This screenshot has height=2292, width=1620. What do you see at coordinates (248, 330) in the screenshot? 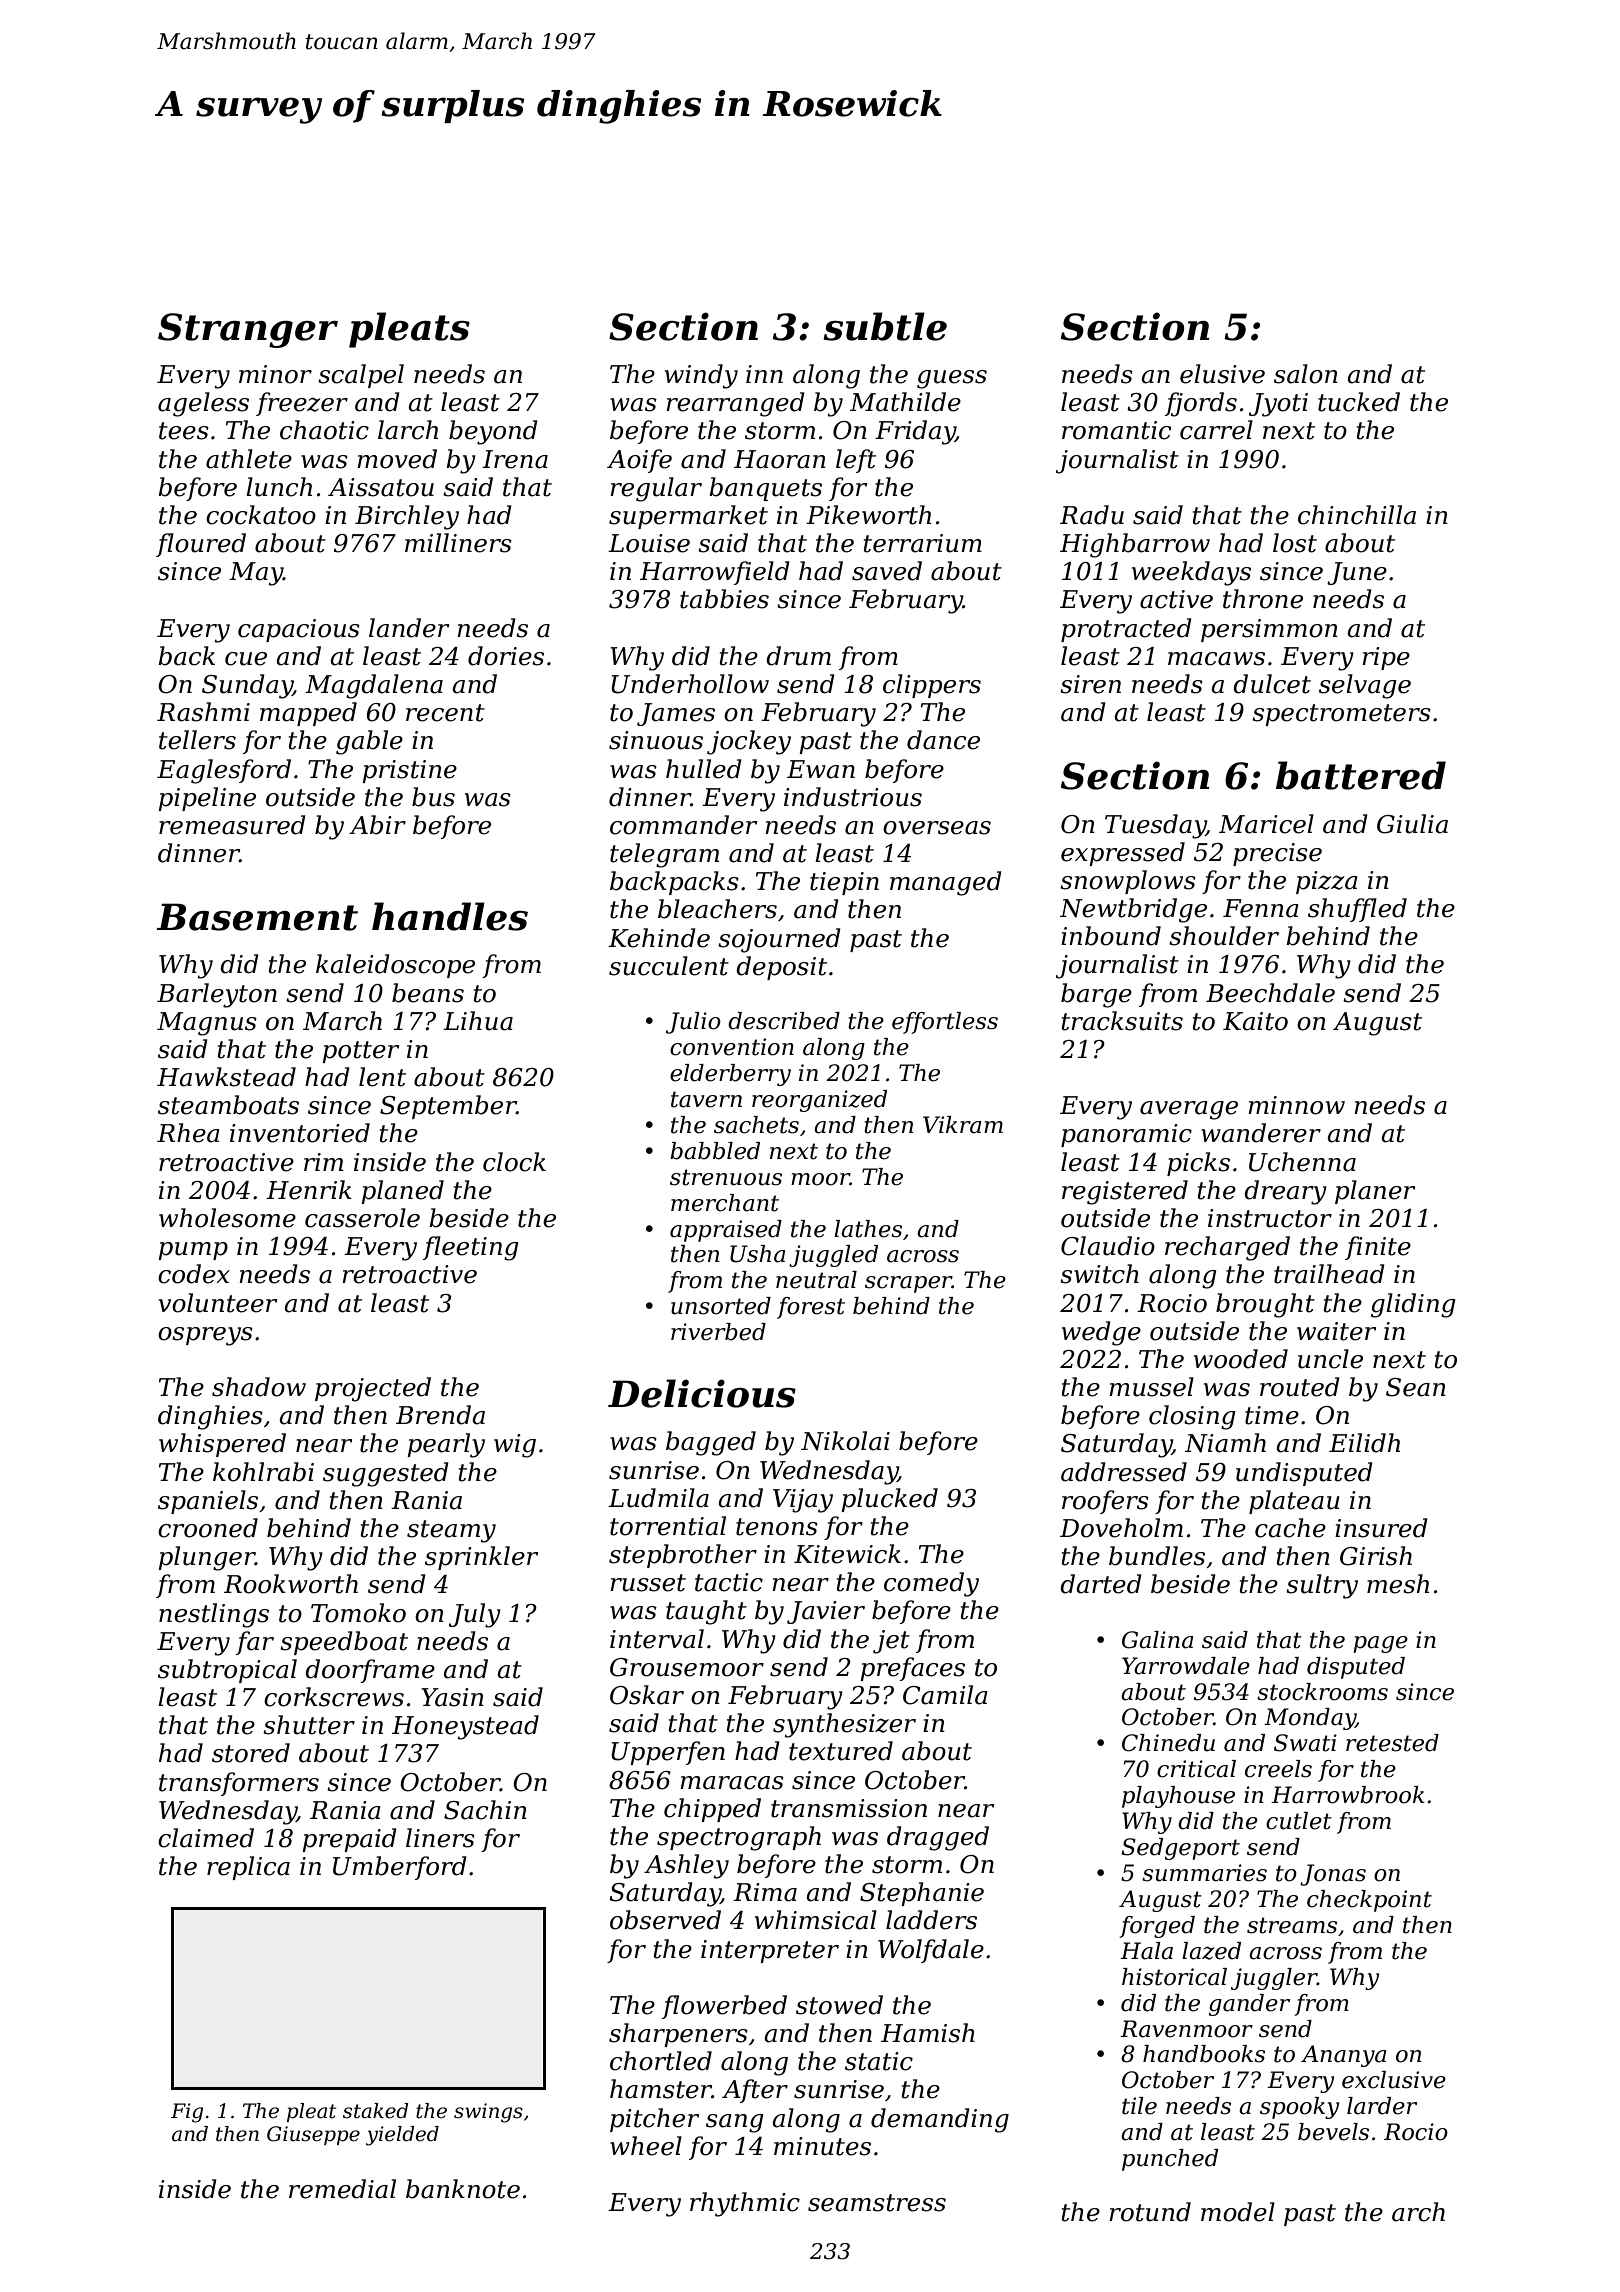
I see `Stranger` at bounding box center [248, 330].
